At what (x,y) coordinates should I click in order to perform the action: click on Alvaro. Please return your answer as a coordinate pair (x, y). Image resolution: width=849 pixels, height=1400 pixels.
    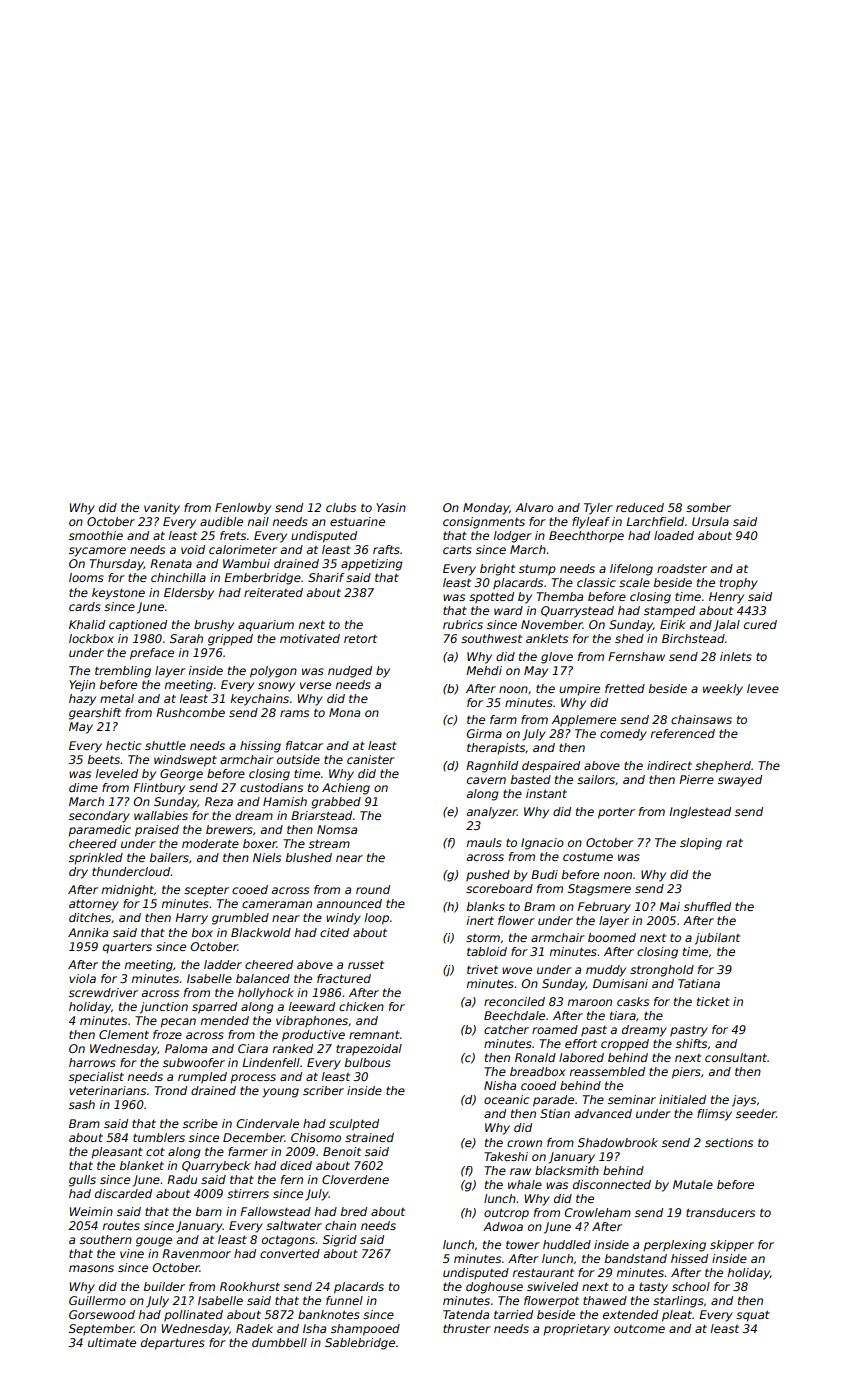
    Looking at the image, I should click on (534, 507).
